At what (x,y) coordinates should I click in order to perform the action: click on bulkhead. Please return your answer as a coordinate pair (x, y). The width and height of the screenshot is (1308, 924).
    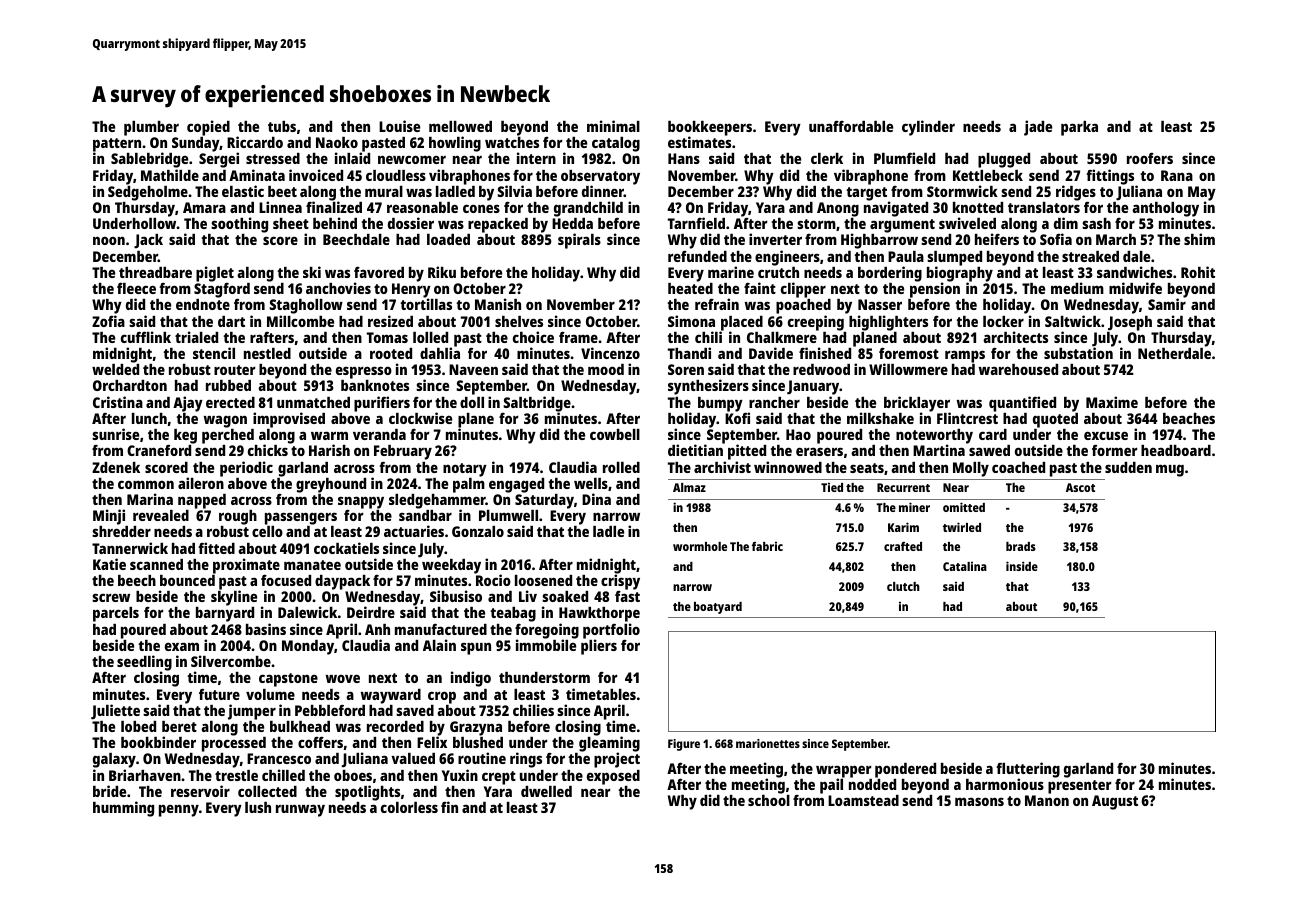
    Looking at the image, I should click on (300, 726).
